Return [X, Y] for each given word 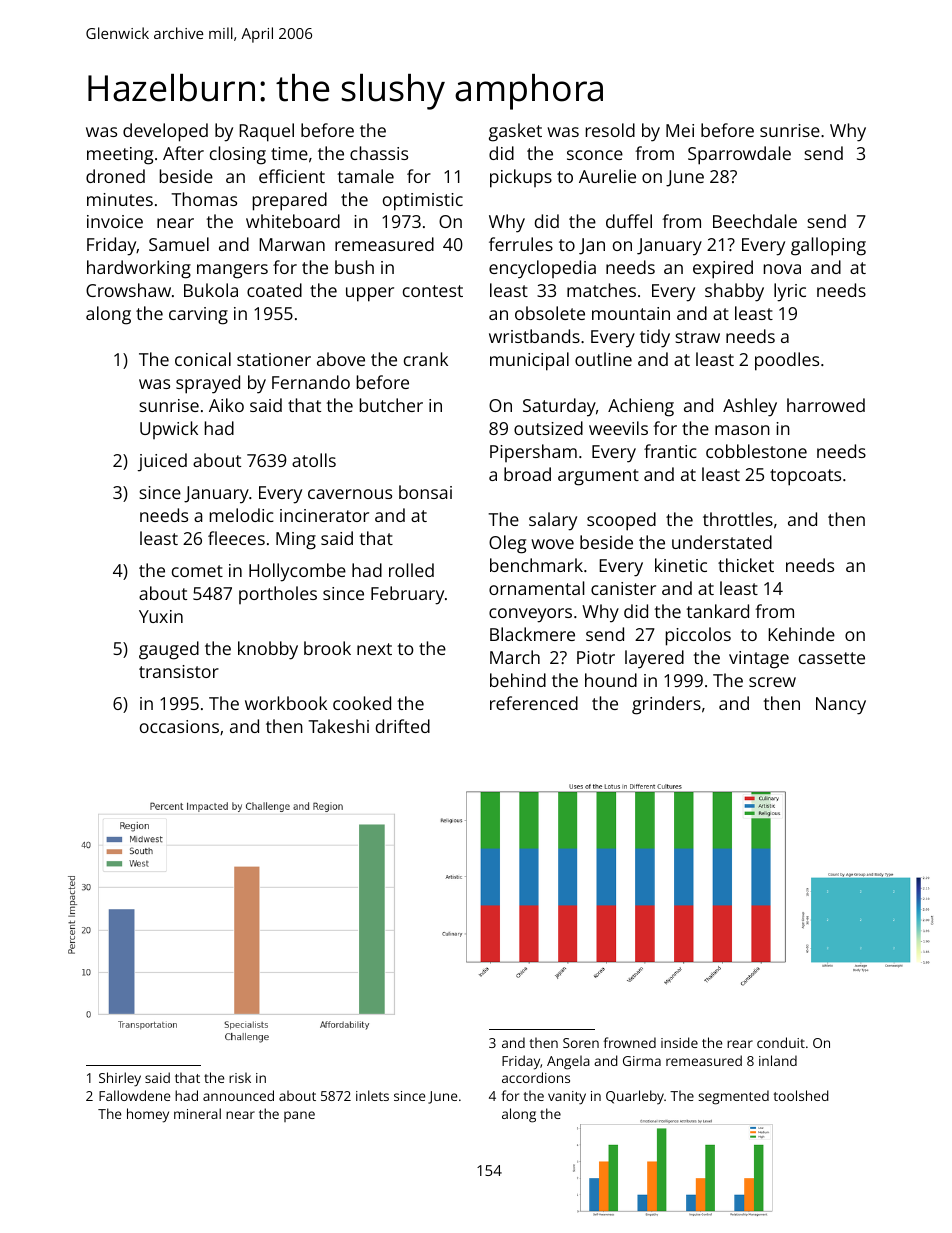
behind [518, 680]
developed [165, 132]
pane [299, 1116]
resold [610, 130]
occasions [179, 726]
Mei [680, 130]
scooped [621, 521]
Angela [568, 1062]
